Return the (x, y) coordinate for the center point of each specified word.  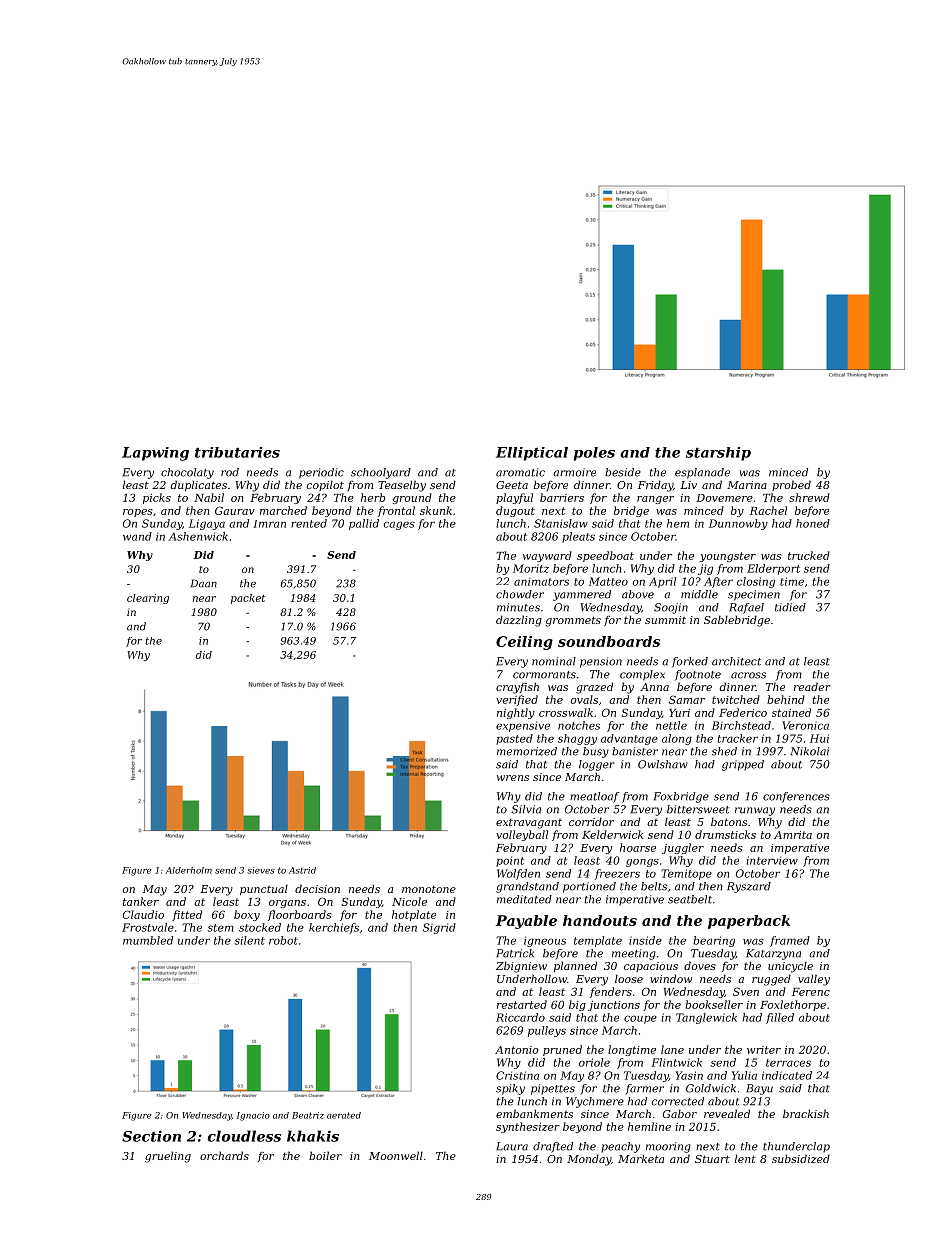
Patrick (515, 953)
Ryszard (749, 887)
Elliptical (532, 454)
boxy (247, 915)
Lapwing (155, 454)
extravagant (529, 823)
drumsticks (725, 834)
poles (594, 454)
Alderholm (188, 870)
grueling (168, 1157)
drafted (553, 1147)
